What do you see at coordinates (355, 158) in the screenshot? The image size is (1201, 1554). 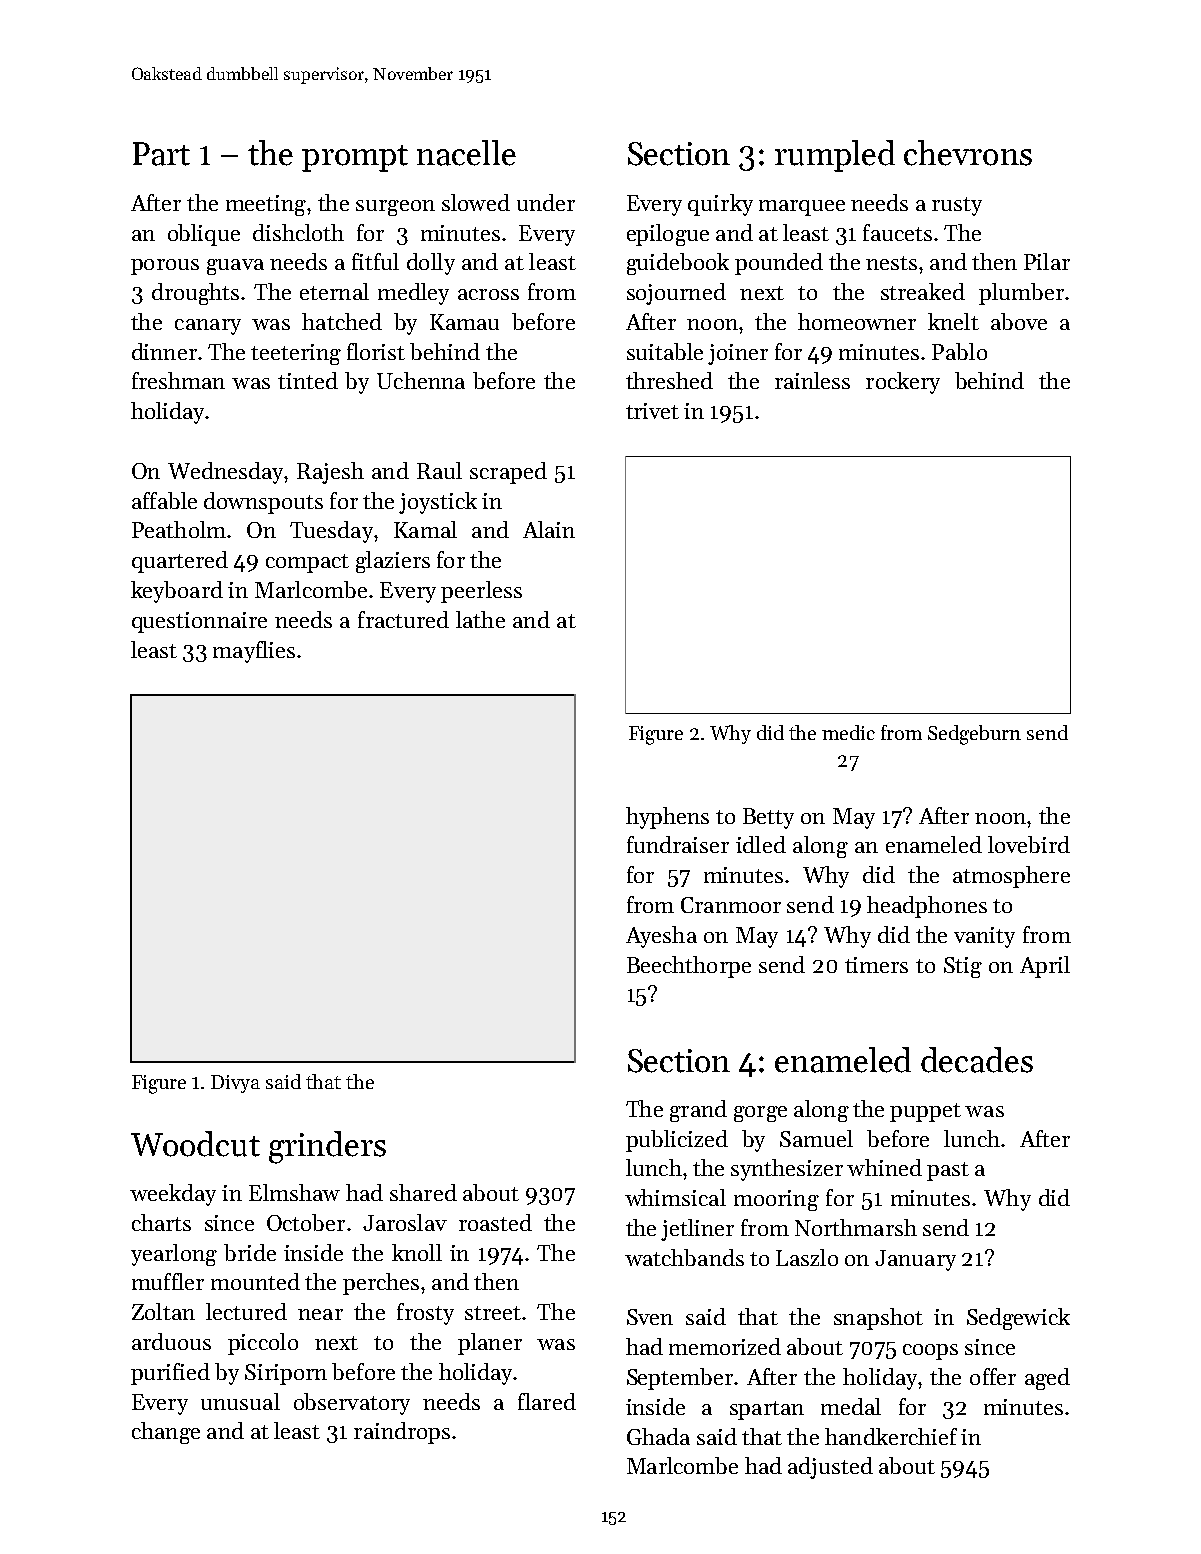 I see `prompt` at bounding box center [355, 158].
